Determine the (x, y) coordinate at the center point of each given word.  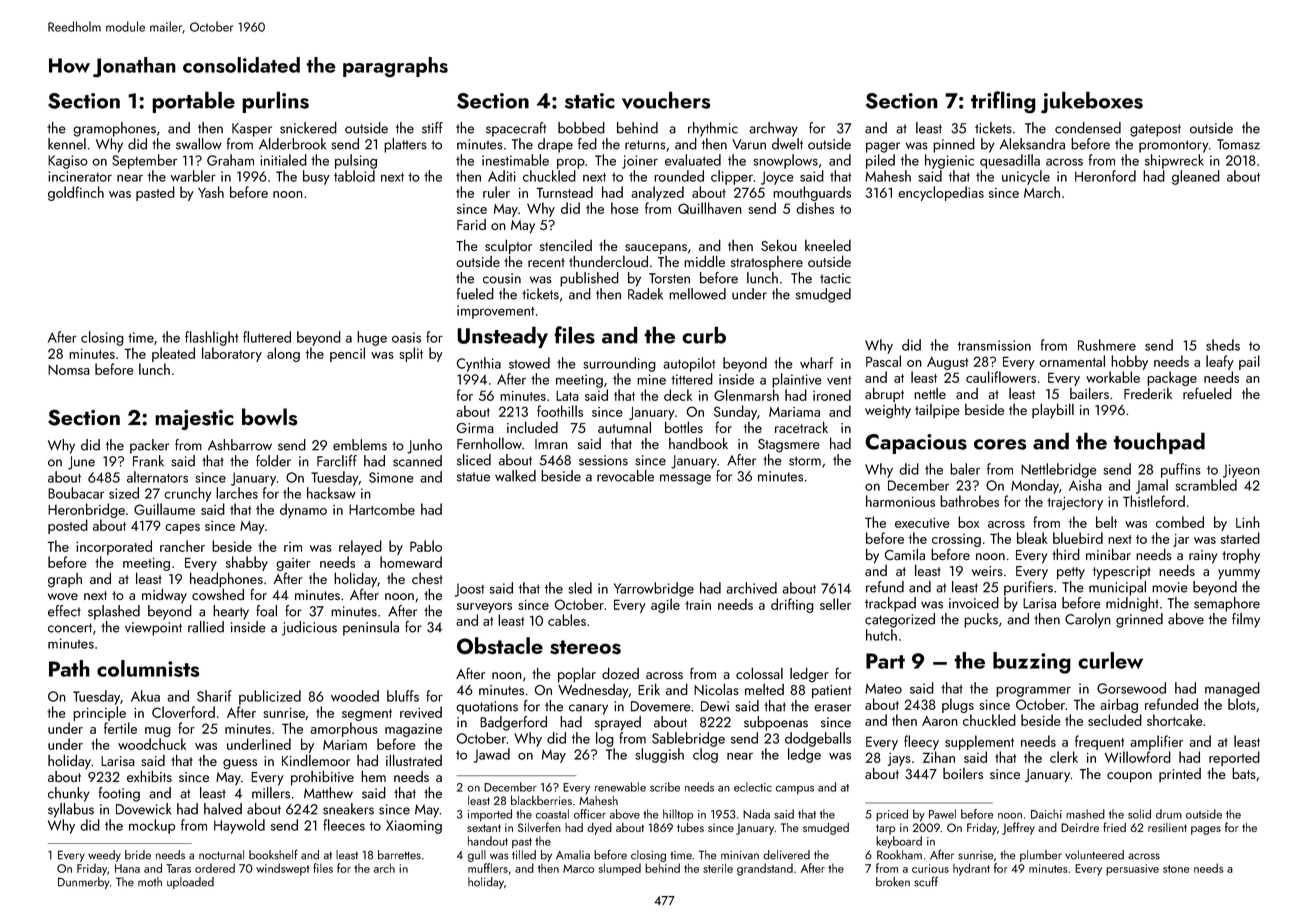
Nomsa (69, 370)
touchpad (1159, 443)
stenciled (566, 245)
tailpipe (937, 411)
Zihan (939, 757)
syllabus (71, 810)
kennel (67, 144)
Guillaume (164, 509)
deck (678, 395)
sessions (603, 460)
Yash (211, 192)
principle (99, 713)
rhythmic (713, 129)
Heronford (1105, 176)
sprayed (618, 723)
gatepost (1155, 130)
